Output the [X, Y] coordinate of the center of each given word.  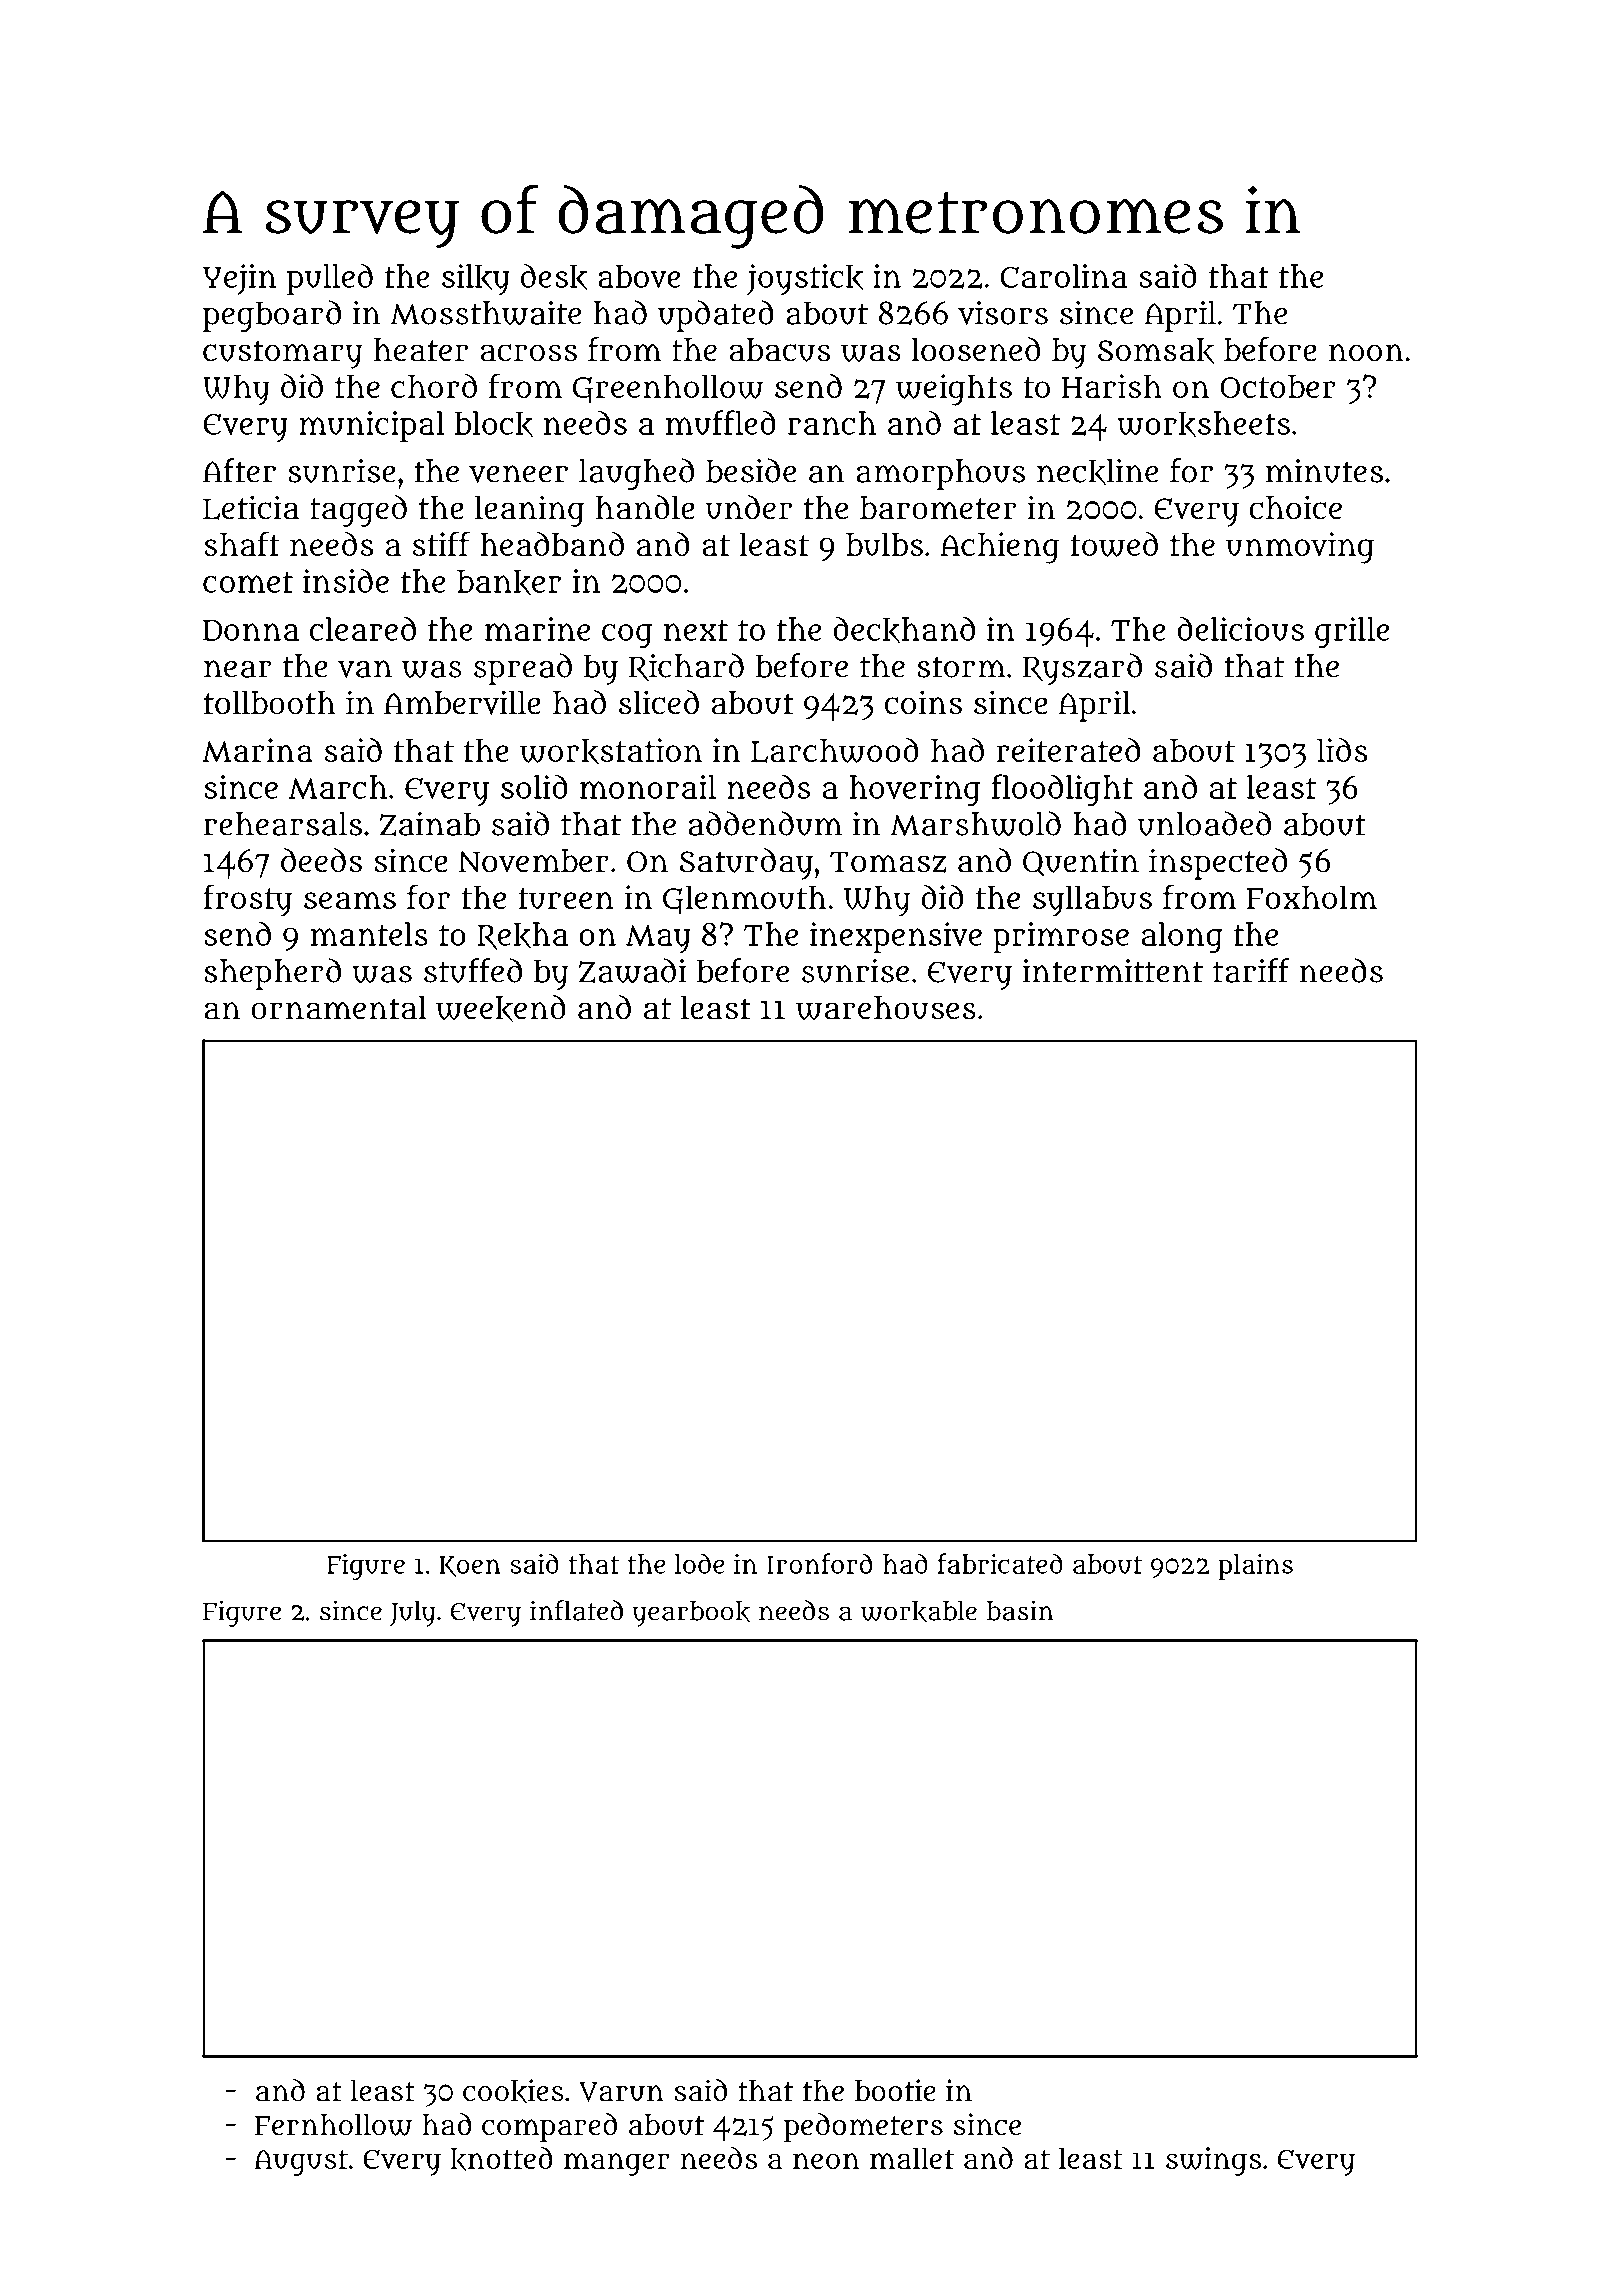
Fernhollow [333, 2125]
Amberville [462, 702]
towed [1114, 544]
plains [1255, 1567]
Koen [469, 1566]
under [749, 507]
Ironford [819, 1563]
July [413, 1614]
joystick [805, 279]
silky [476, 279]
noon [1366, 353]
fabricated [1000, 1563]
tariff [1251, 970]
